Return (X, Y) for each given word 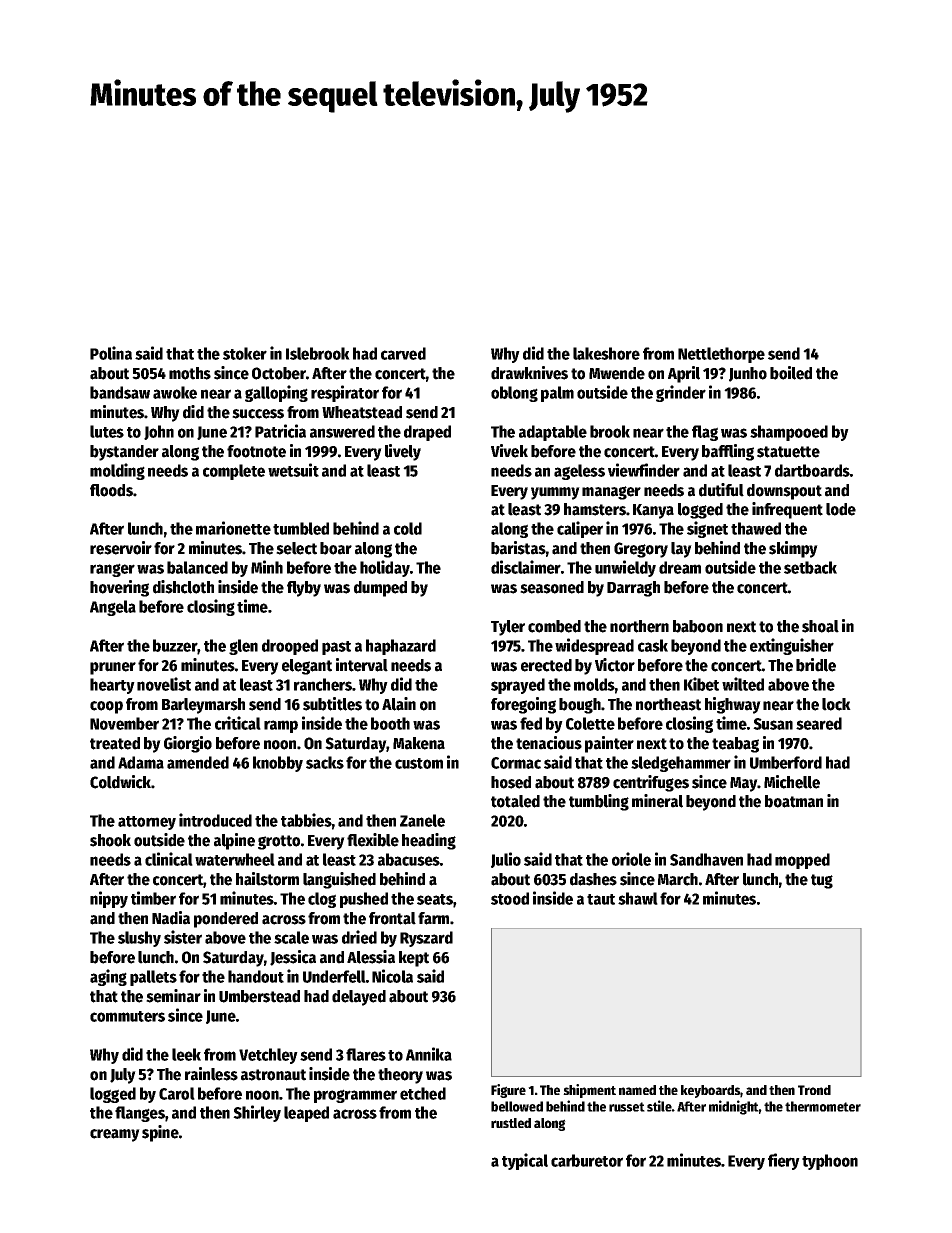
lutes (107, 431)
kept (414, 959)
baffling (728, 452)
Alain (399, 704)
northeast (668, 704)
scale (291, 937)
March (678, 879)
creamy (115, 1135)
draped (427, 433)
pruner (113, 668)
